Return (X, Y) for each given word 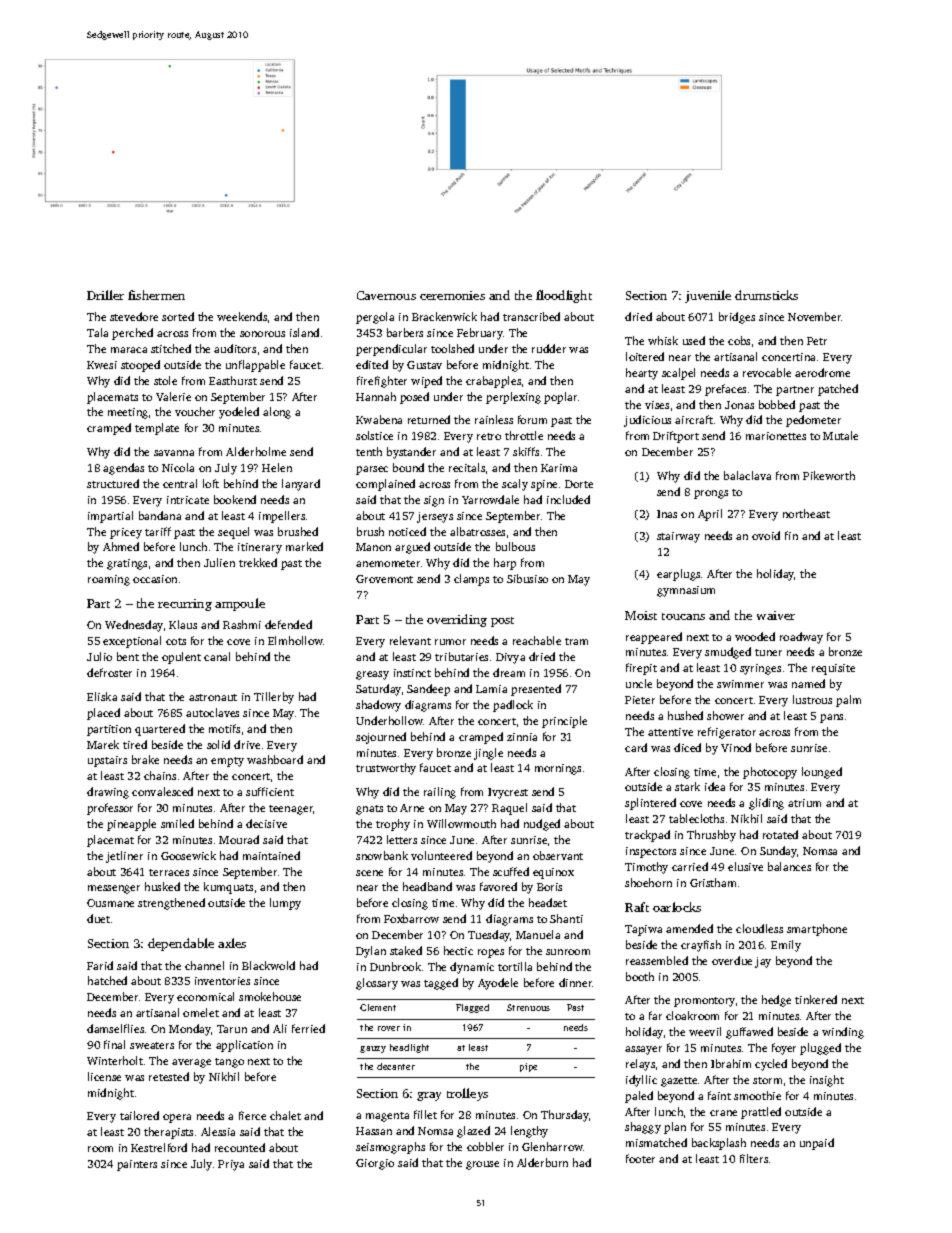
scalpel (678, 374)
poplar (560, 398)
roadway (801, 638)
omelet (201, 1012)
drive (247, 744)
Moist (641, 615)
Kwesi (102, 365)
